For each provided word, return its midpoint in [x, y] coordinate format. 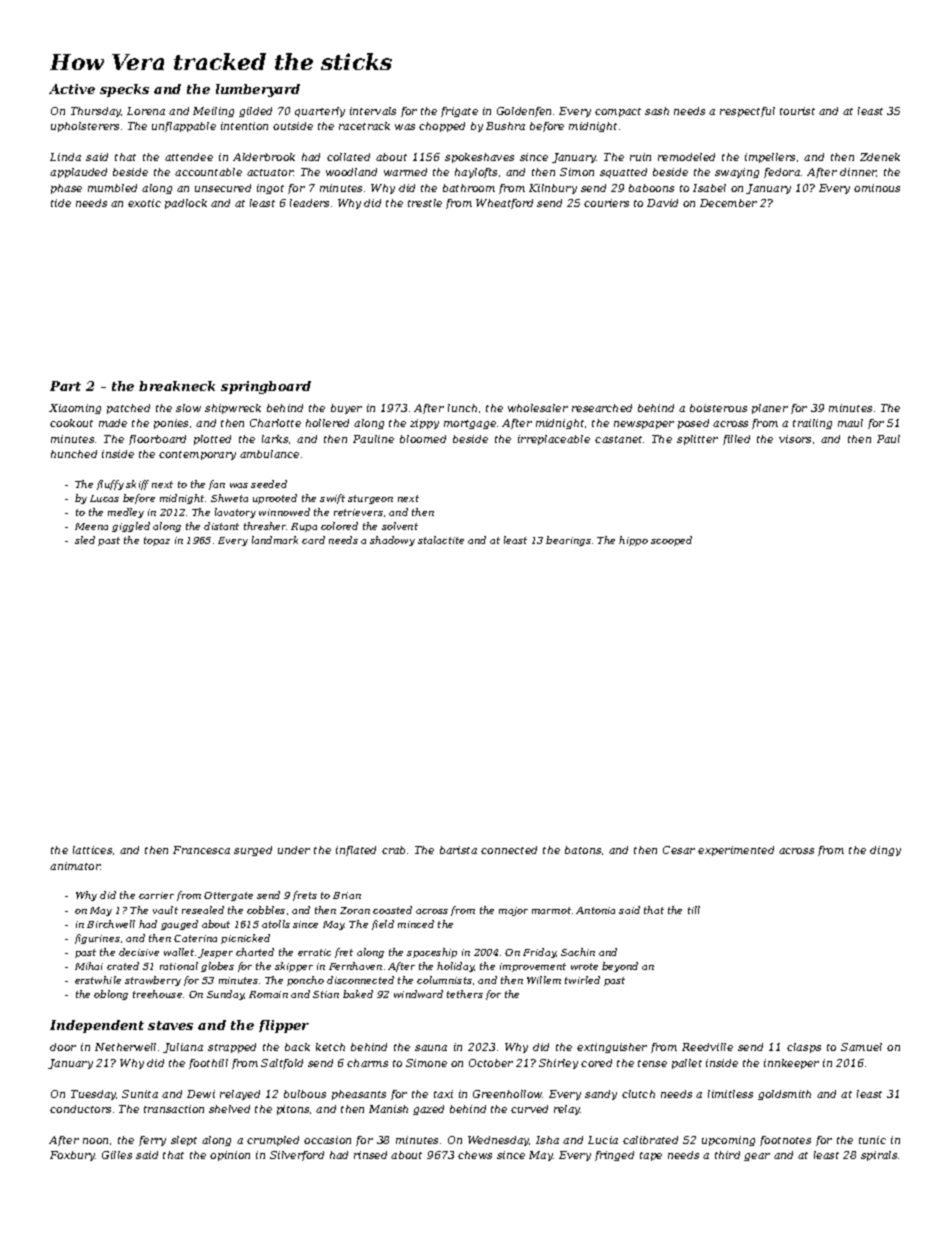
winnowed [284, 512]
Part [65, 386]
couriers [606, 203]
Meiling [213, 112]
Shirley [558, 1064]
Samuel [861, 1047]
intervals [373, 111]
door [63, 1047]
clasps [804, 1048]
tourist [797, 111]
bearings [568, 541]
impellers [770, 158]
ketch [330, 1047]
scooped [671, 541]
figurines [97, 939]
